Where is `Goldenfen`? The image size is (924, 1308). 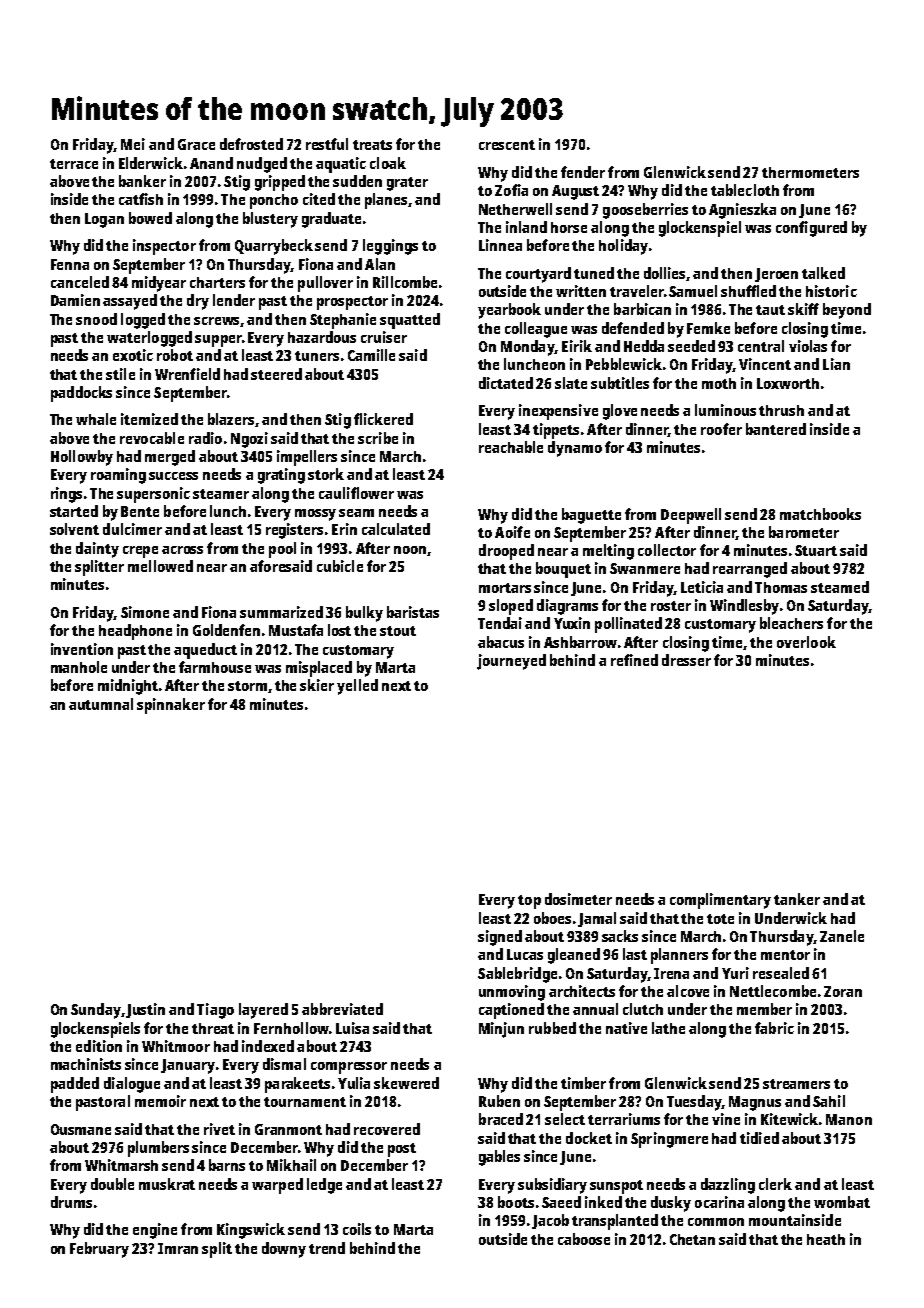
Goldenfen is located at coordinates (226, 630).
